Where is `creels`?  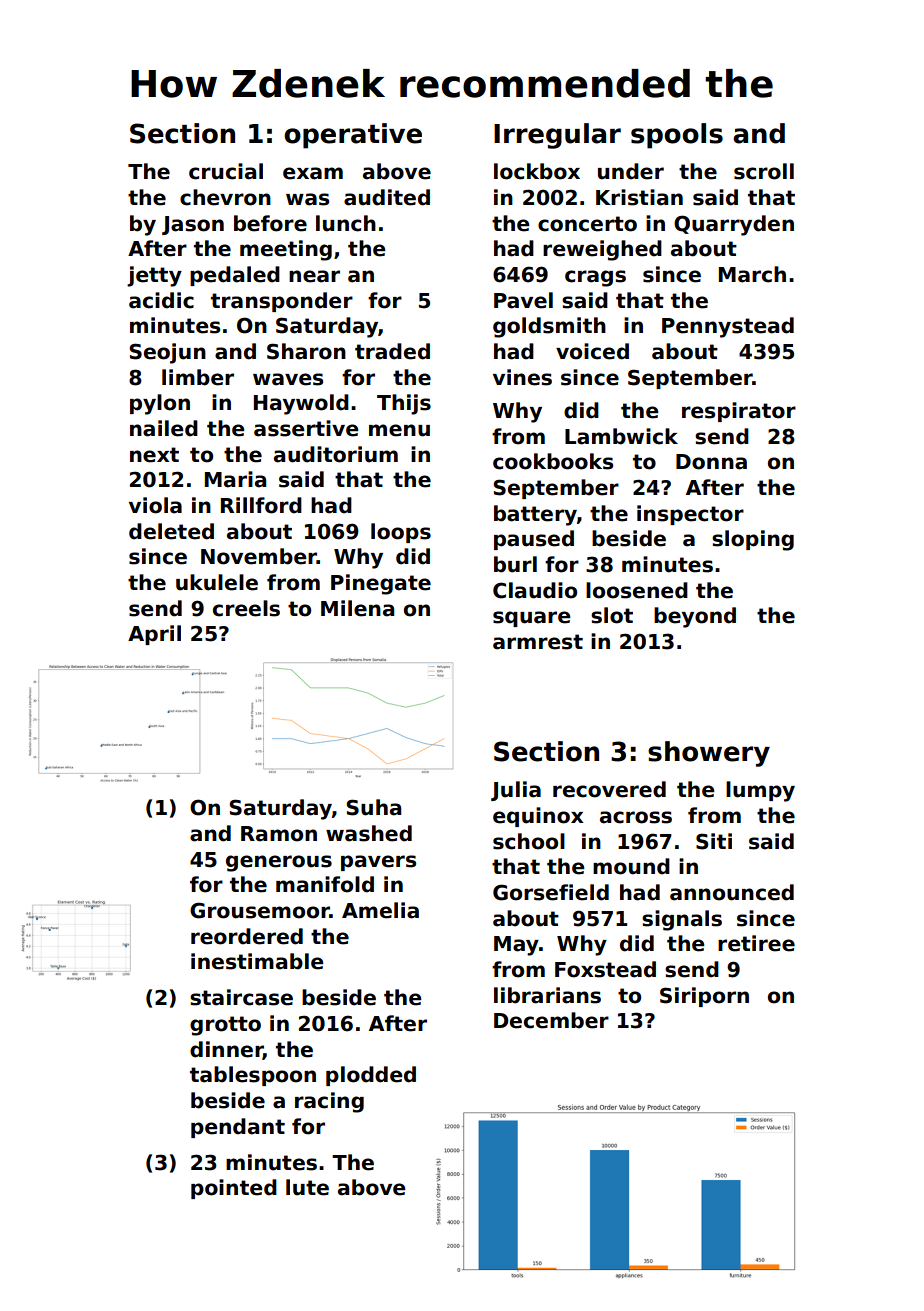 creels is located at coordinates (246, 608).
